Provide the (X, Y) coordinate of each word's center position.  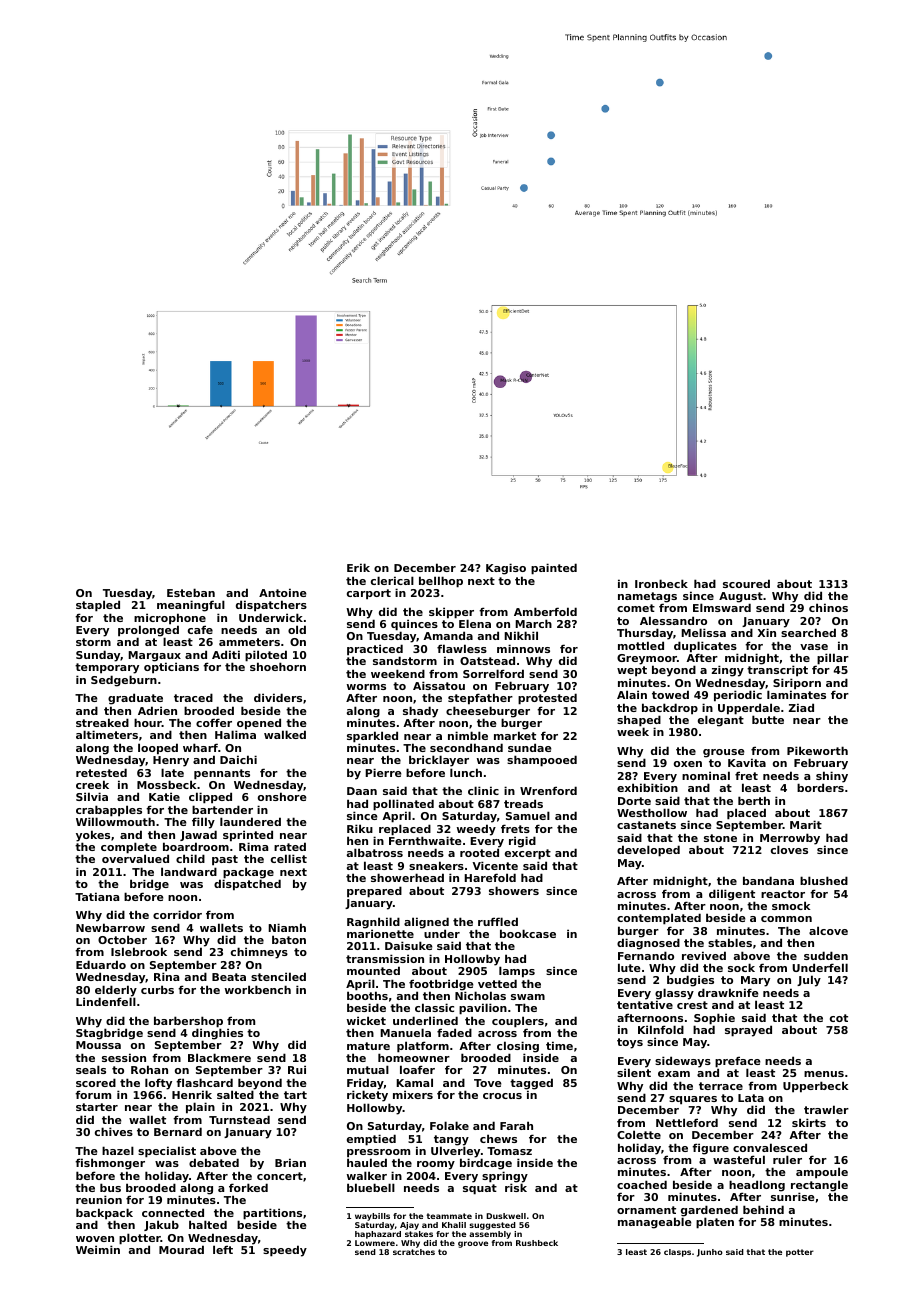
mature (368, 1046)
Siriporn (797, 684)
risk (516, 1187)
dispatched (247, 885)
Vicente (495, 865)
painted (554, 569)
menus (824, 1074)
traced (193, 697)
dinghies (217, 1034)
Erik (358, 567)
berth (754, 800)
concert (280, 1176)
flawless (462, 648)
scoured (746, 583)
